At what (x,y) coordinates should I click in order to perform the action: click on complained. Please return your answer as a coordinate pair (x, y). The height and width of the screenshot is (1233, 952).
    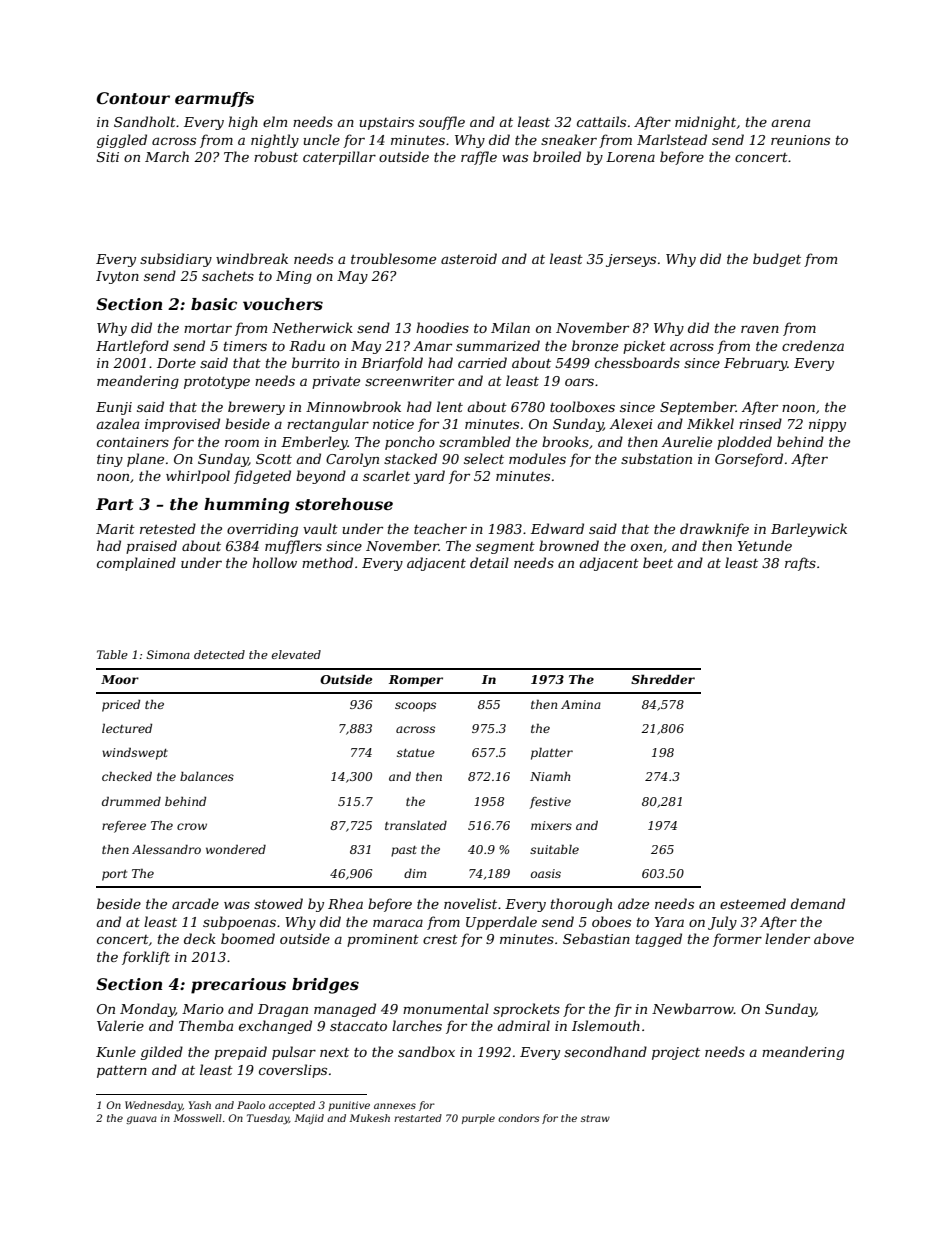
    Looking at the image, I should click on (136, 564).
